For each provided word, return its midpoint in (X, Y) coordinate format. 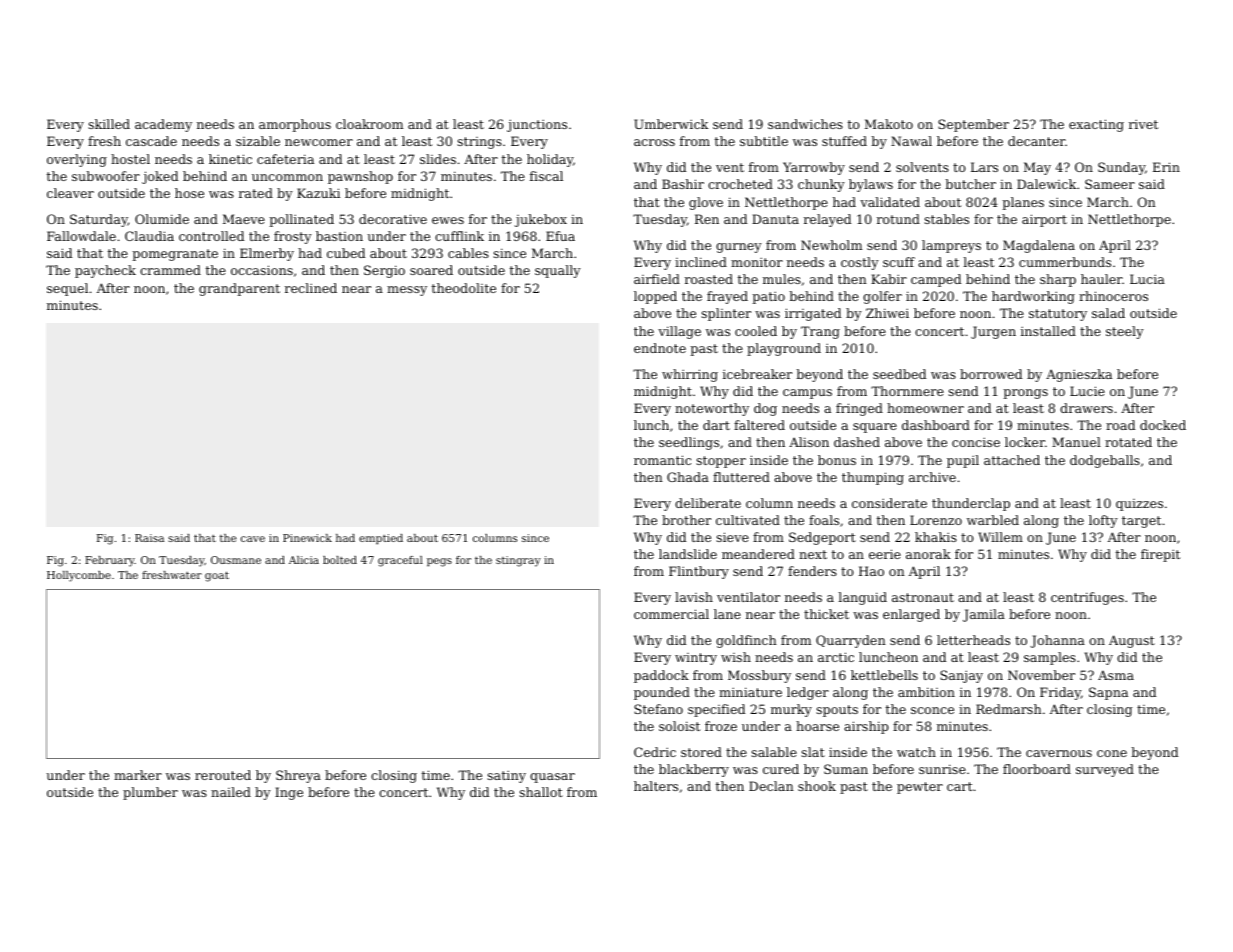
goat (217, 576)
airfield (657, 279)
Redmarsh (1009, 709)
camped (936, 280)
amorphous (295, 125)
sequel (67, 289)
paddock (661, 676)
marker (138, 775)
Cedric (655, 752)
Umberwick (671, 124)
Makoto (889, 124)
